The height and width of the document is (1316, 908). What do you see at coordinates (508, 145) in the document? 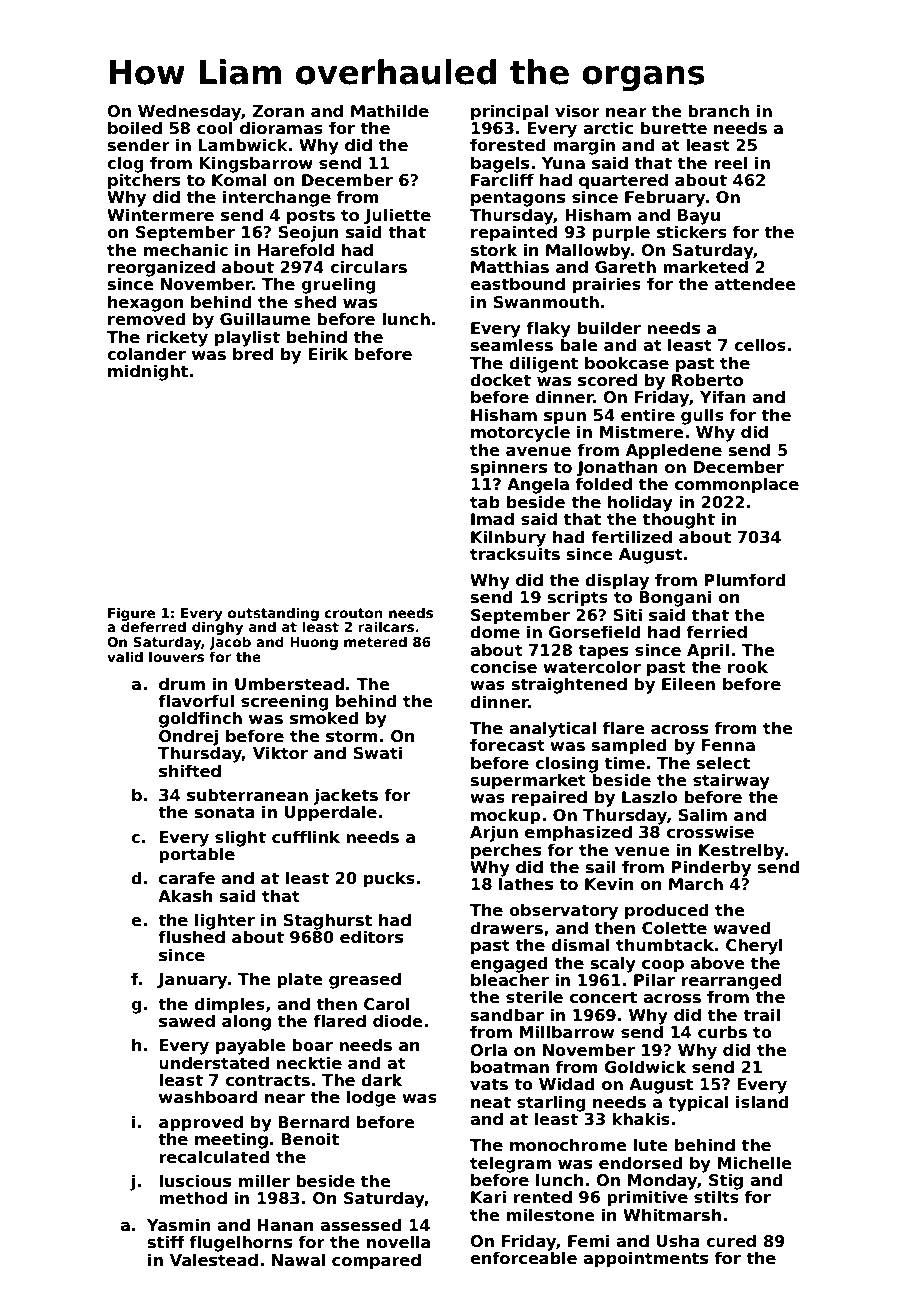
I see `forested` at bounding box center [508, 145].
